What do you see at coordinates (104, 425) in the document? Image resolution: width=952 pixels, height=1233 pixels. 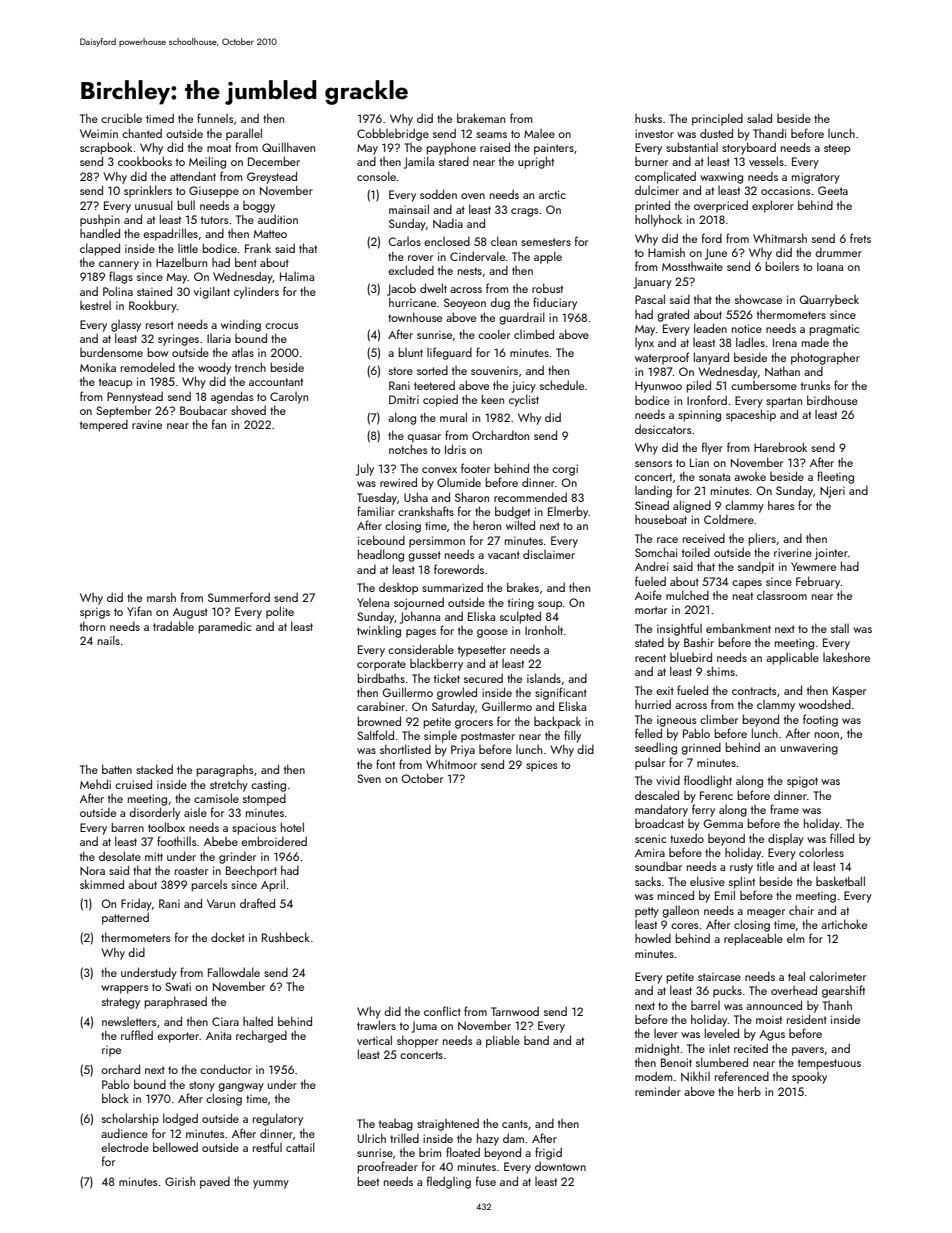 I see `tempered` at bounding box center [104, 425].
